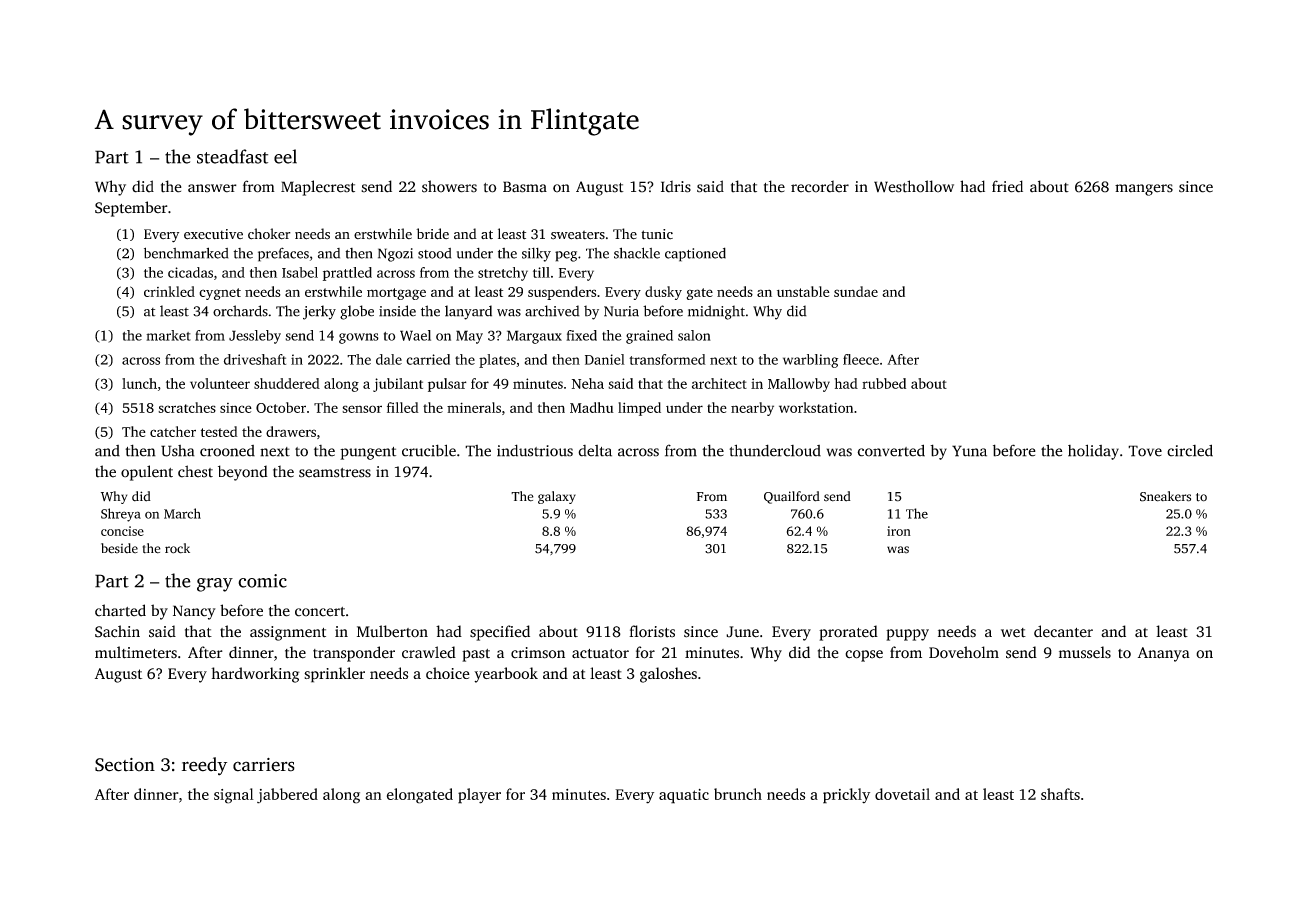 The height and width of the page is (924, 1308). Describe the element at coordinates (557, 497) in the page. I see `galaxy` at that location.
